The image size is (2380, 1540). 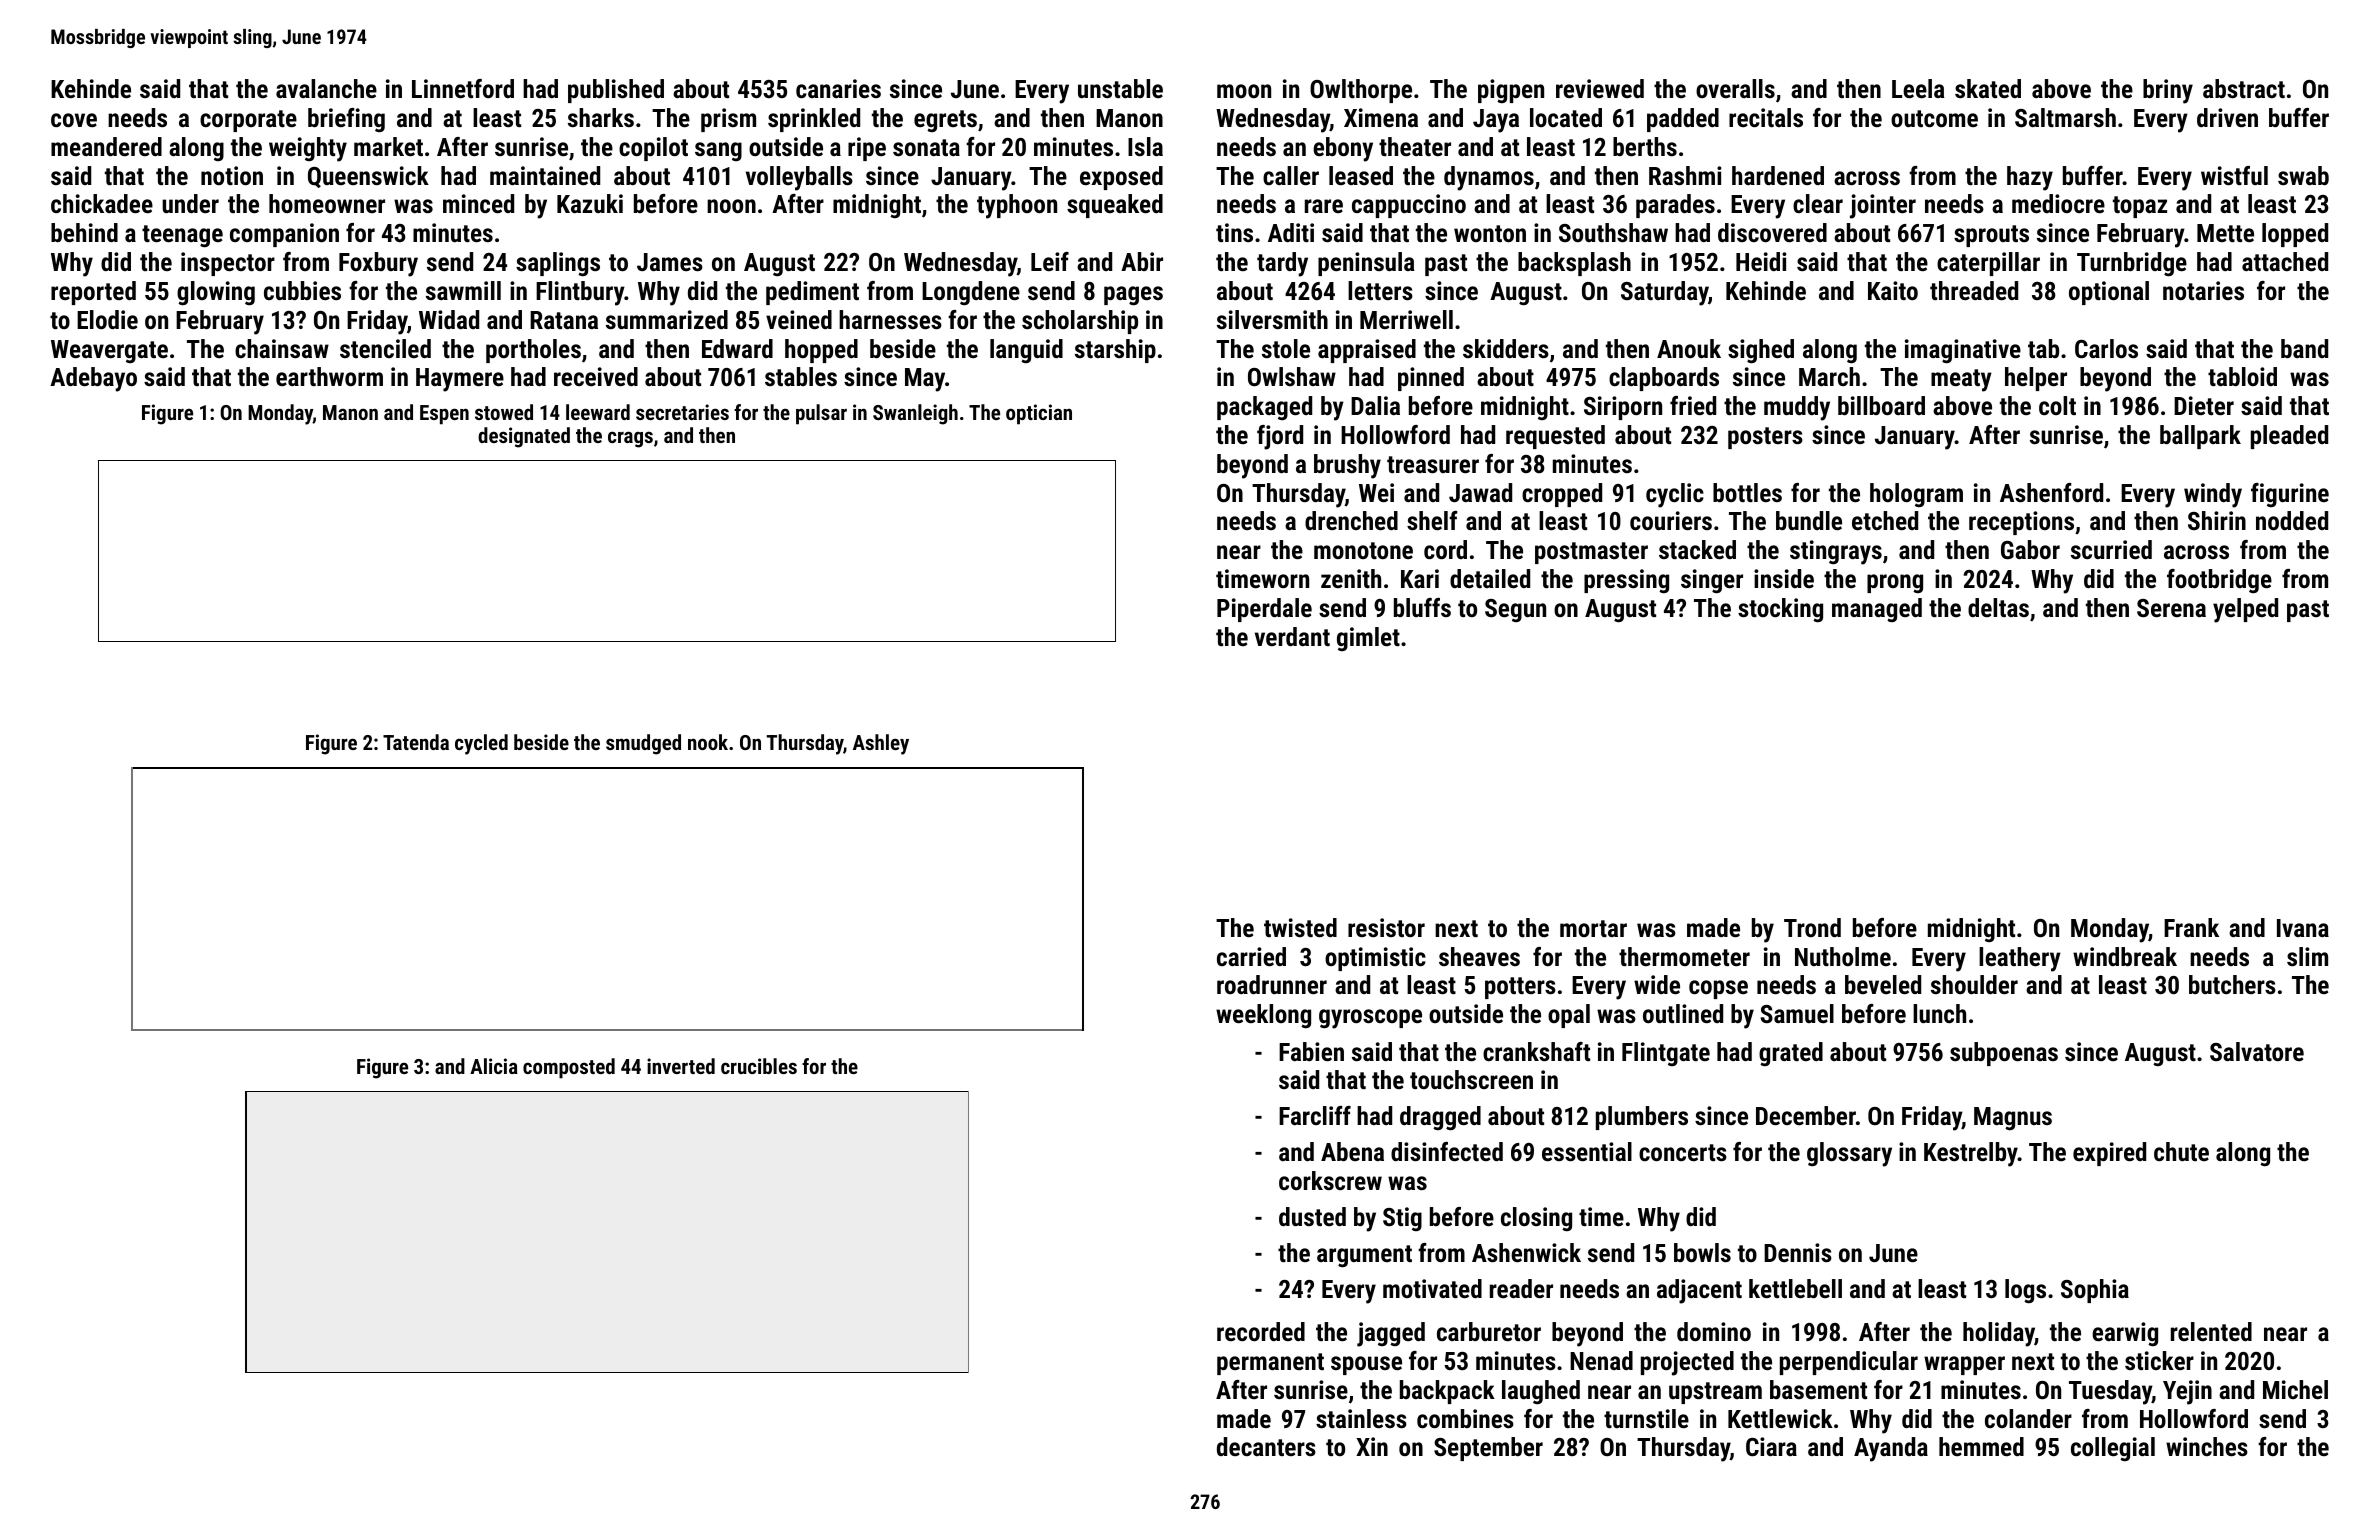 I want to click on Tatenda, so click(x=416, y=742).
